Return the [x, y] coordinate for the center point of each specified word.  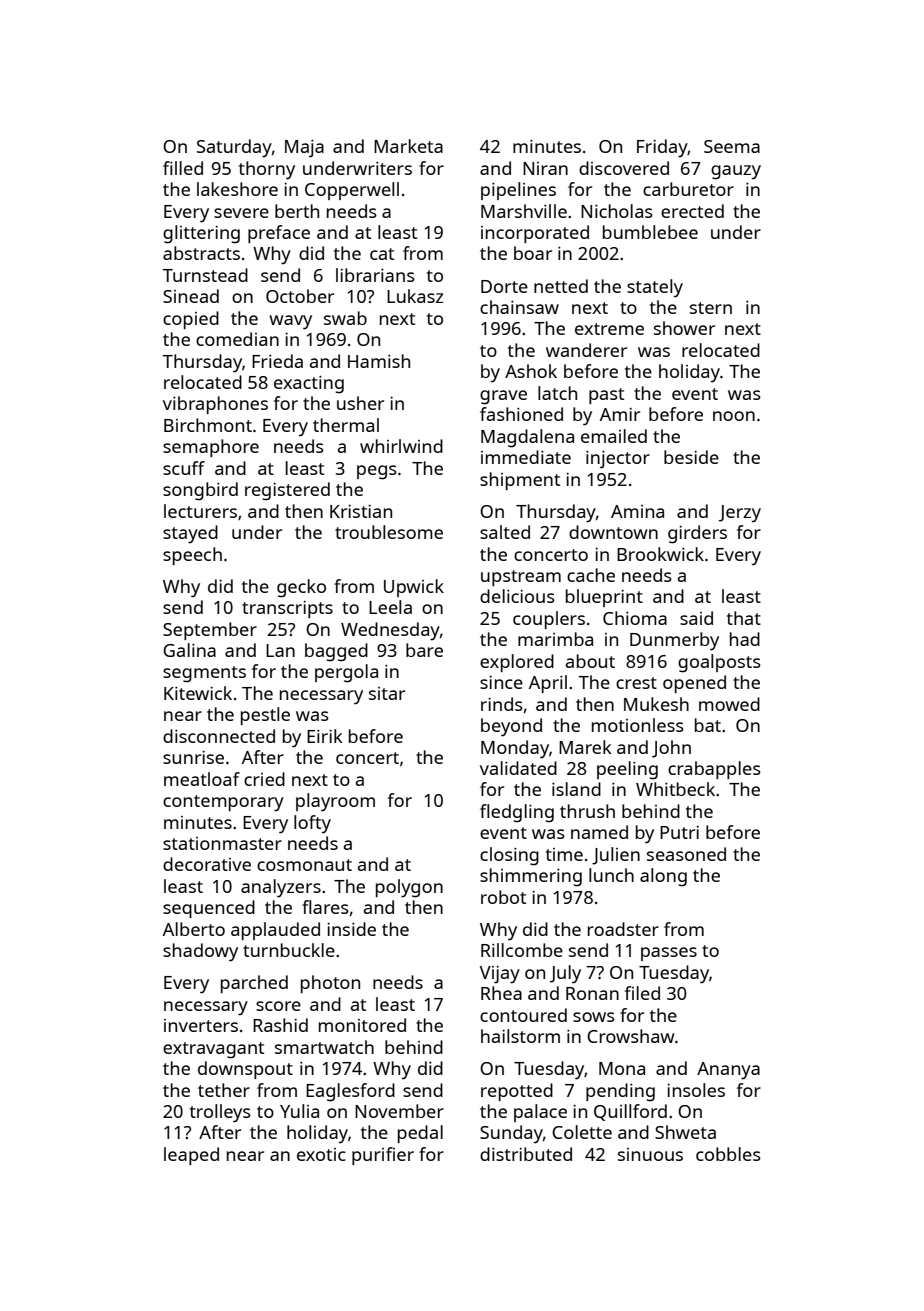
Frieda [277, 361]
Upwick [414, 588]
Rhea [501, 993]
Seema [732, 146]
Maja [304, 149]
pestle [265, 716]
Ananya [728, 1071]
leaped [191, 1156]
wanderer [586, 350]
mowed [729, 704]
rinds [502, 704]
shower [684, 328]
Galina [189, 650]
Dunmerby [674, 641]
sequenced [209, 909]
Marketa [408, 146]
